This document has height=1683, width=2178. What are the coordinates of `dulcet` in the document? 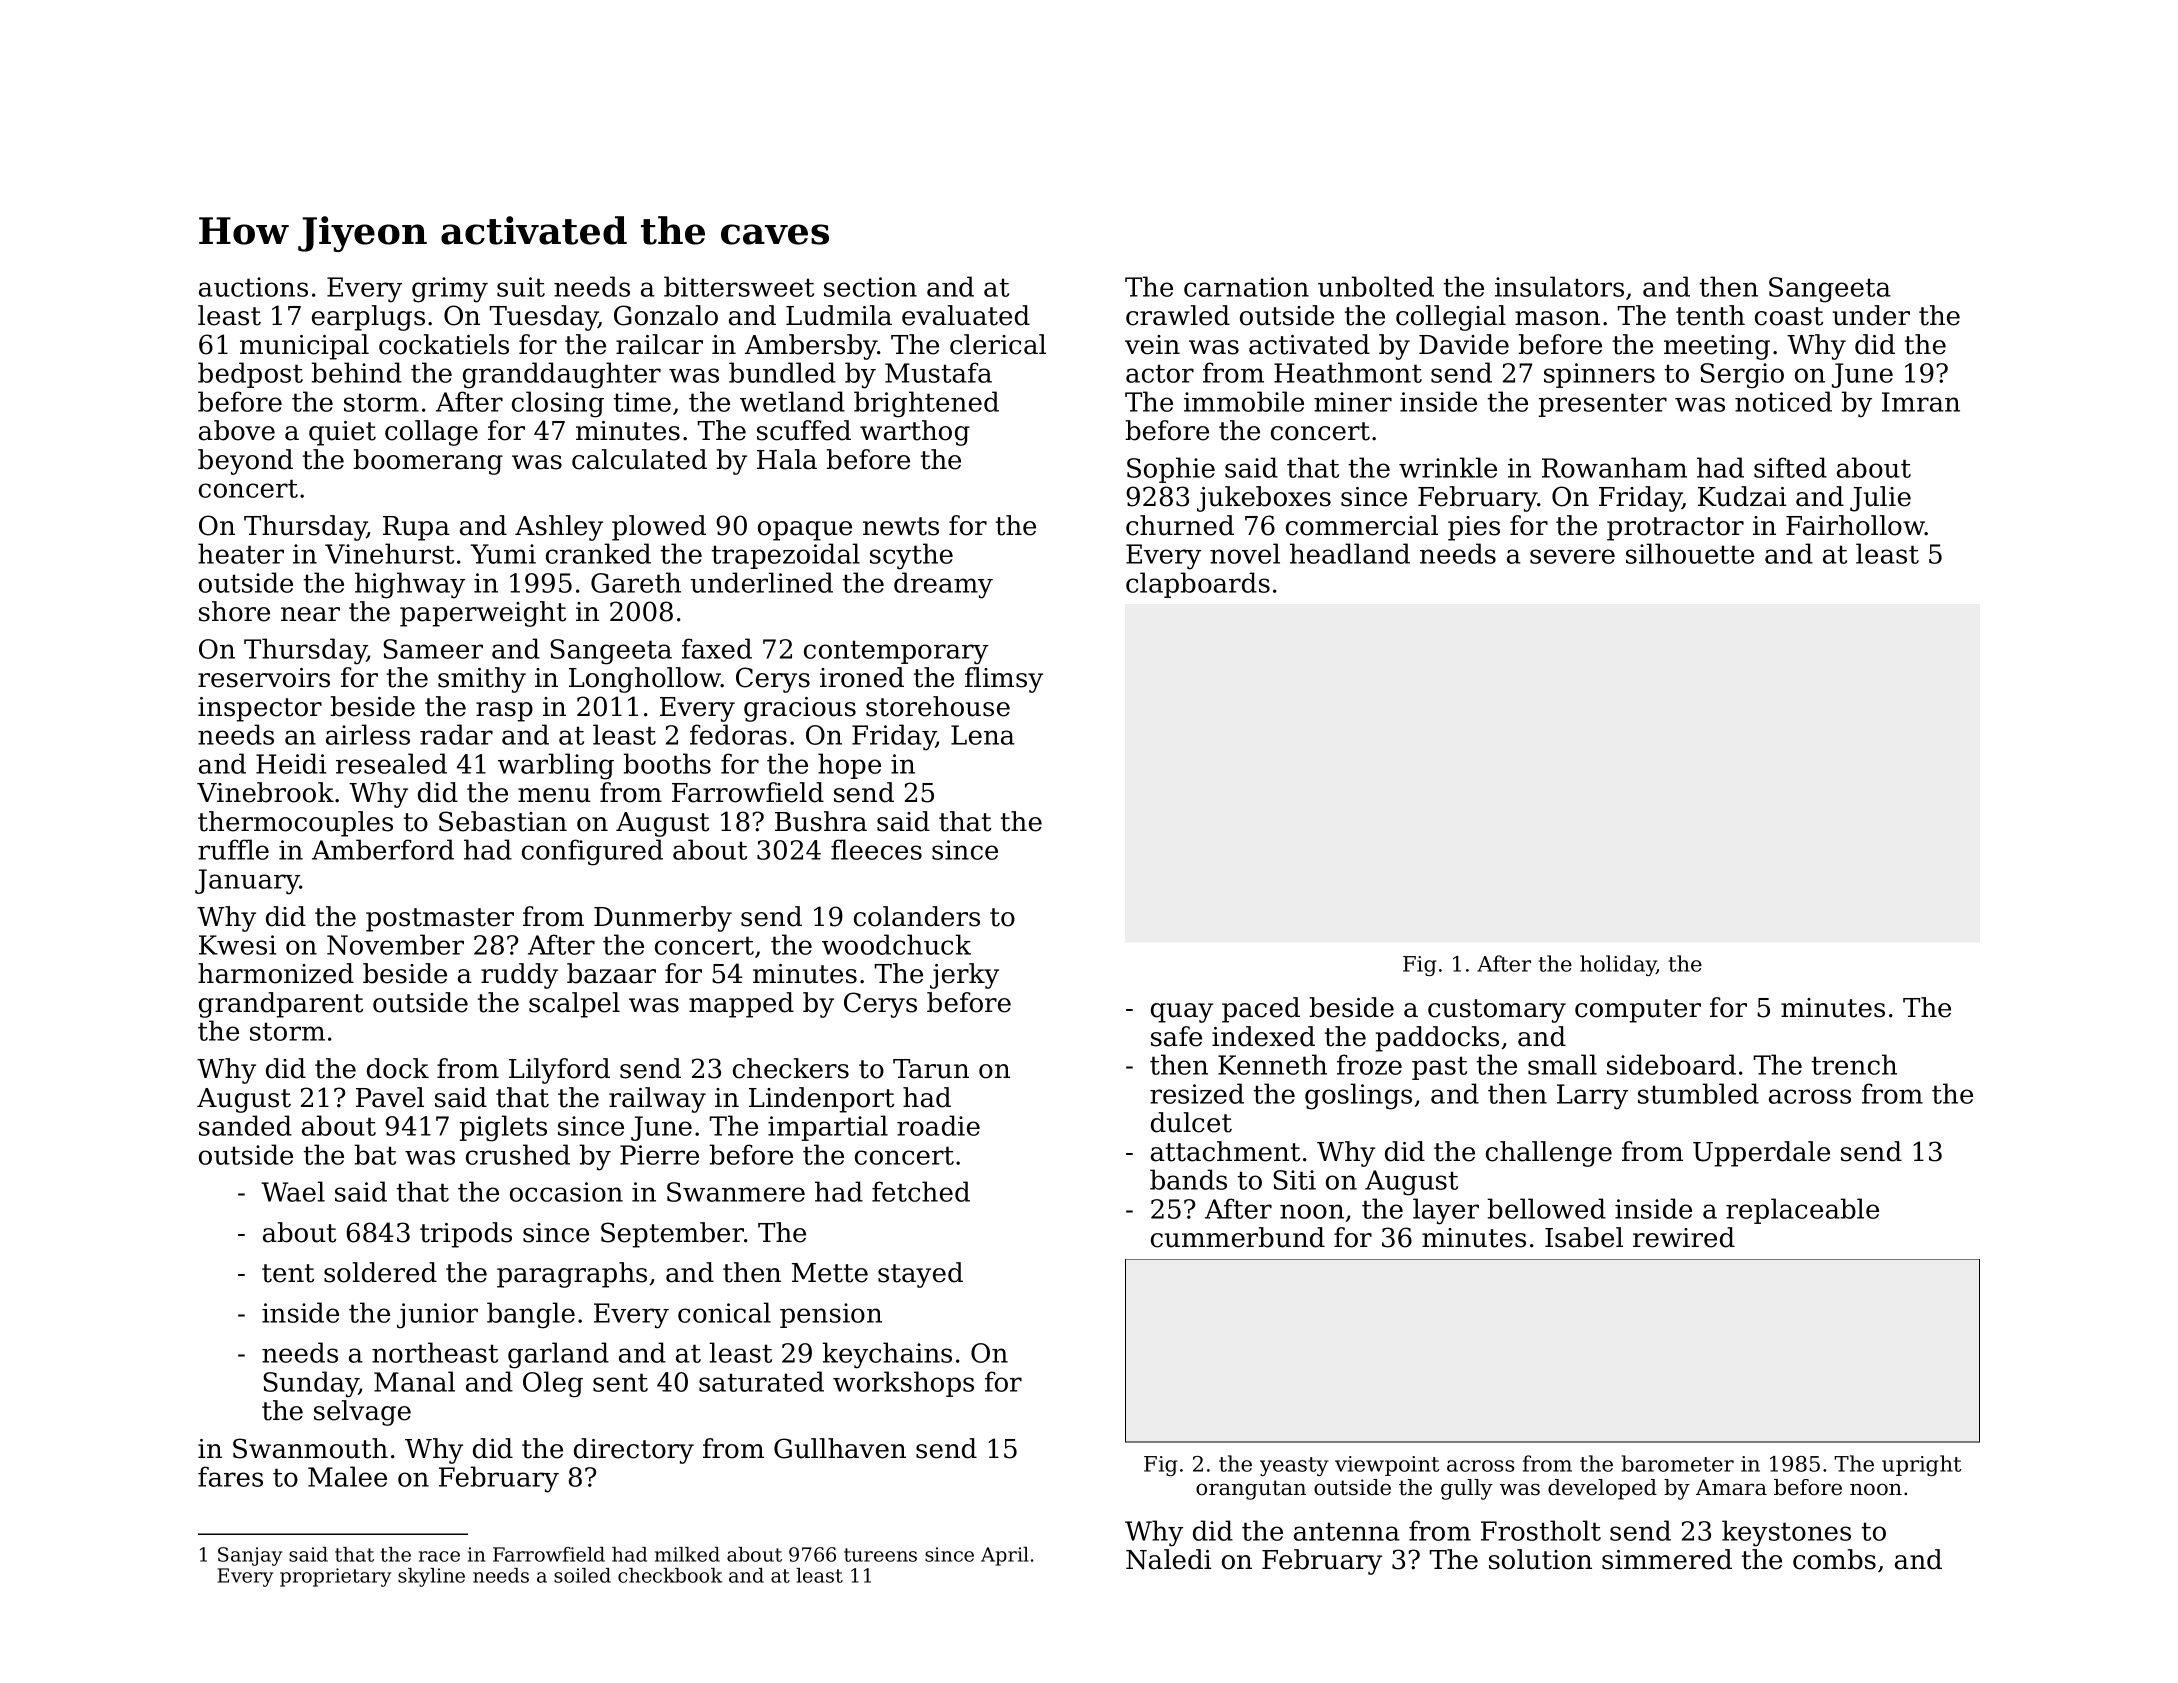 It's located at (1191, 1122).
